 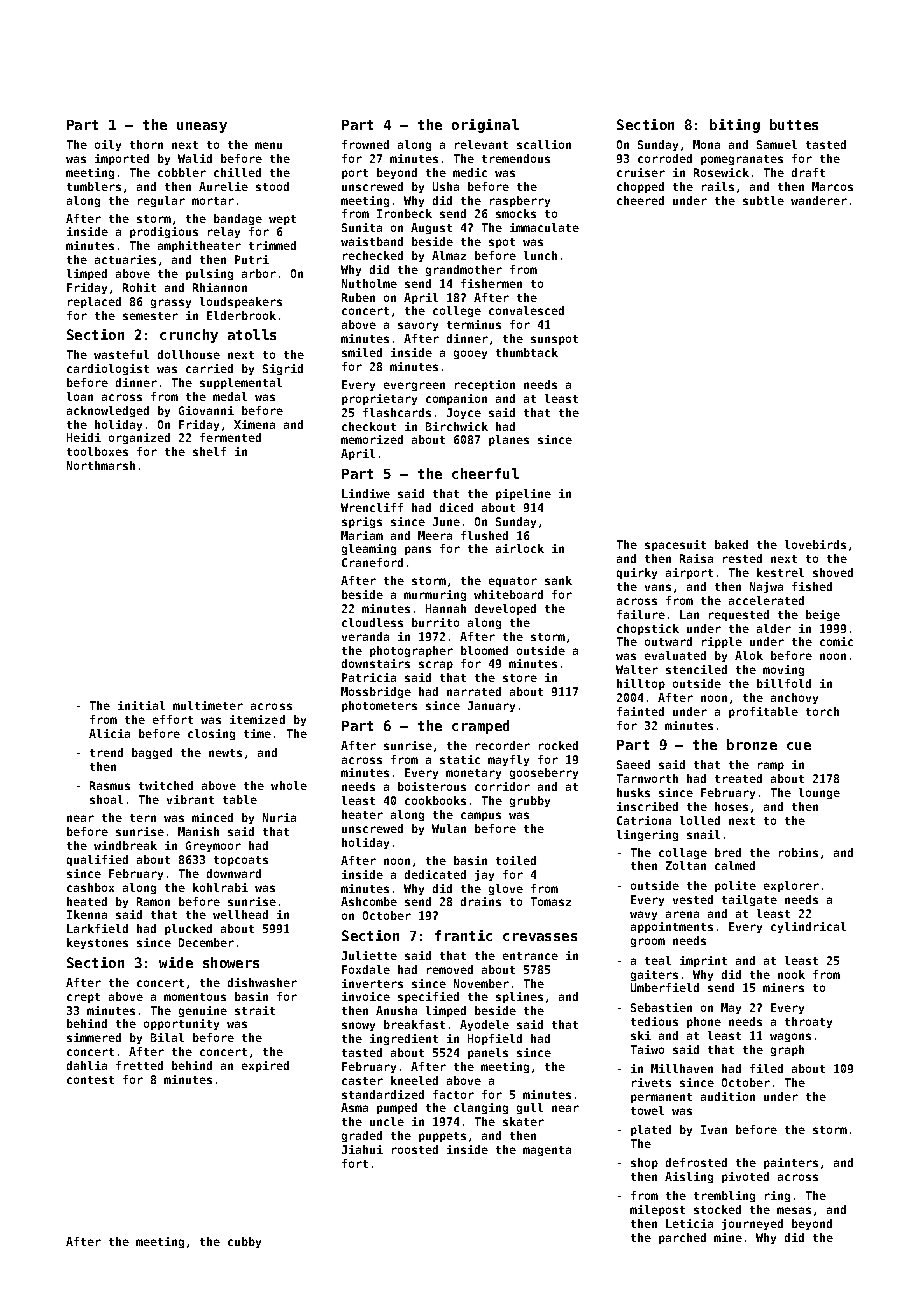 I want to click on subtle, so click(x=763, y=200).
